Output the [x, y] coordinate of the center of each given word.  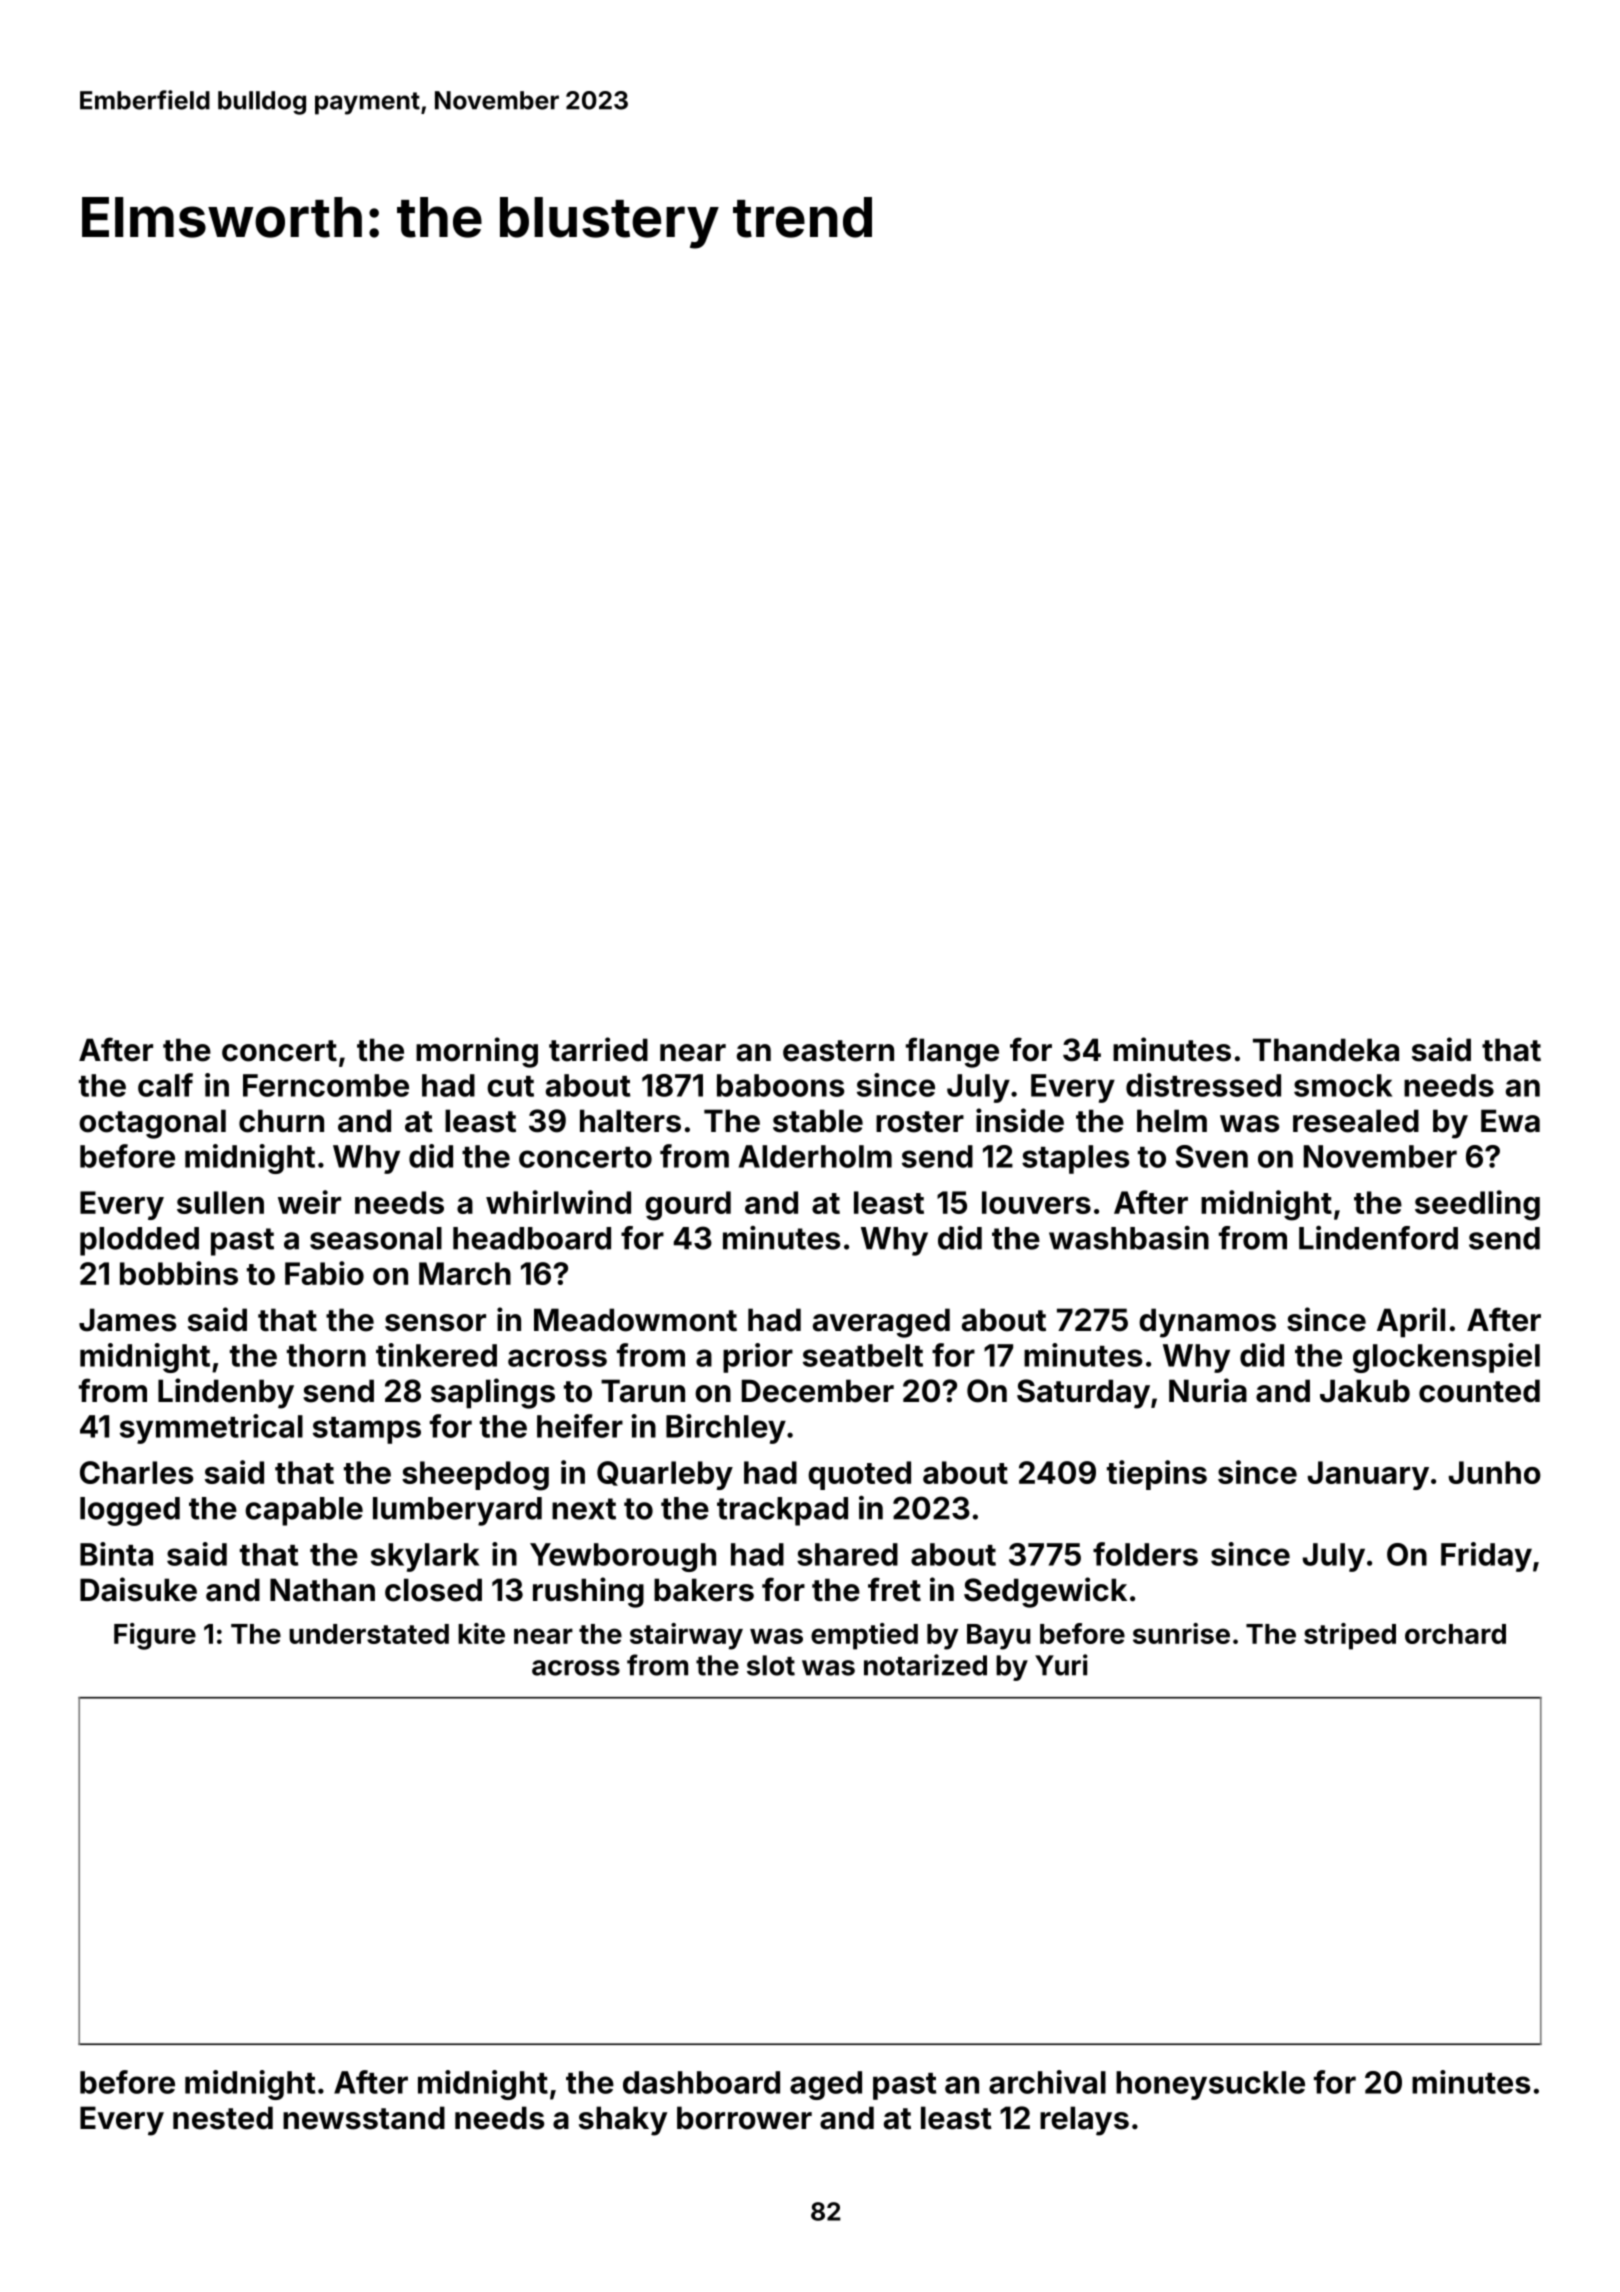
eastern [838, 1051]
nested [223, 2118]
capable [304, 1511]
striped [1350, 1636]
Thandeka [1326, 1050]
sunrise [1181, 1633]
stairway [686, 1636]
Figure [155, 1636]
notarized [925, 1665]
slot [771, 1665]
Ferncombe [326, 1085]
